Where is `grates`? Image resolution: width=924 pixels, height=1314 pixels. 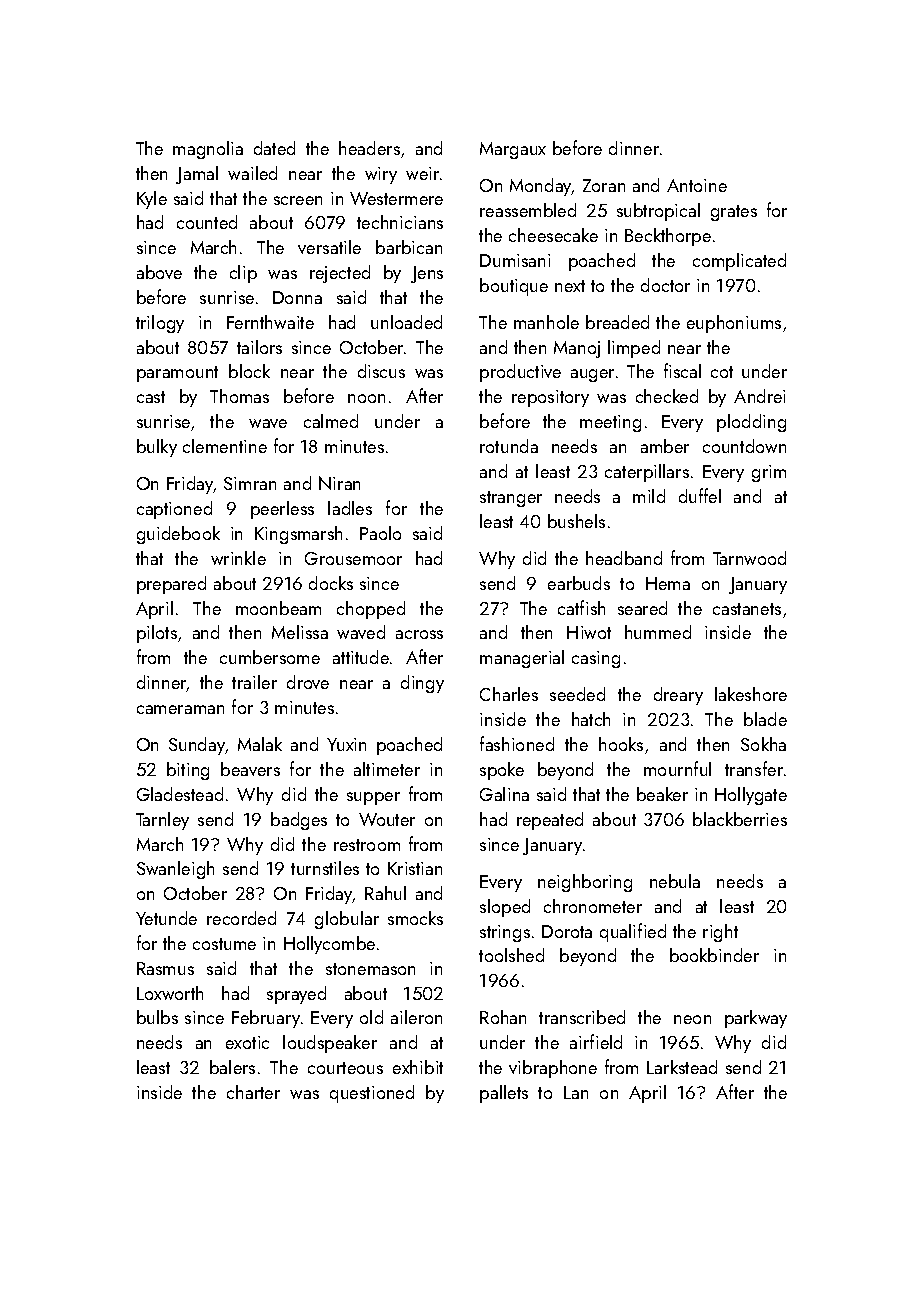
grates is located at coordinates (734, 213).
